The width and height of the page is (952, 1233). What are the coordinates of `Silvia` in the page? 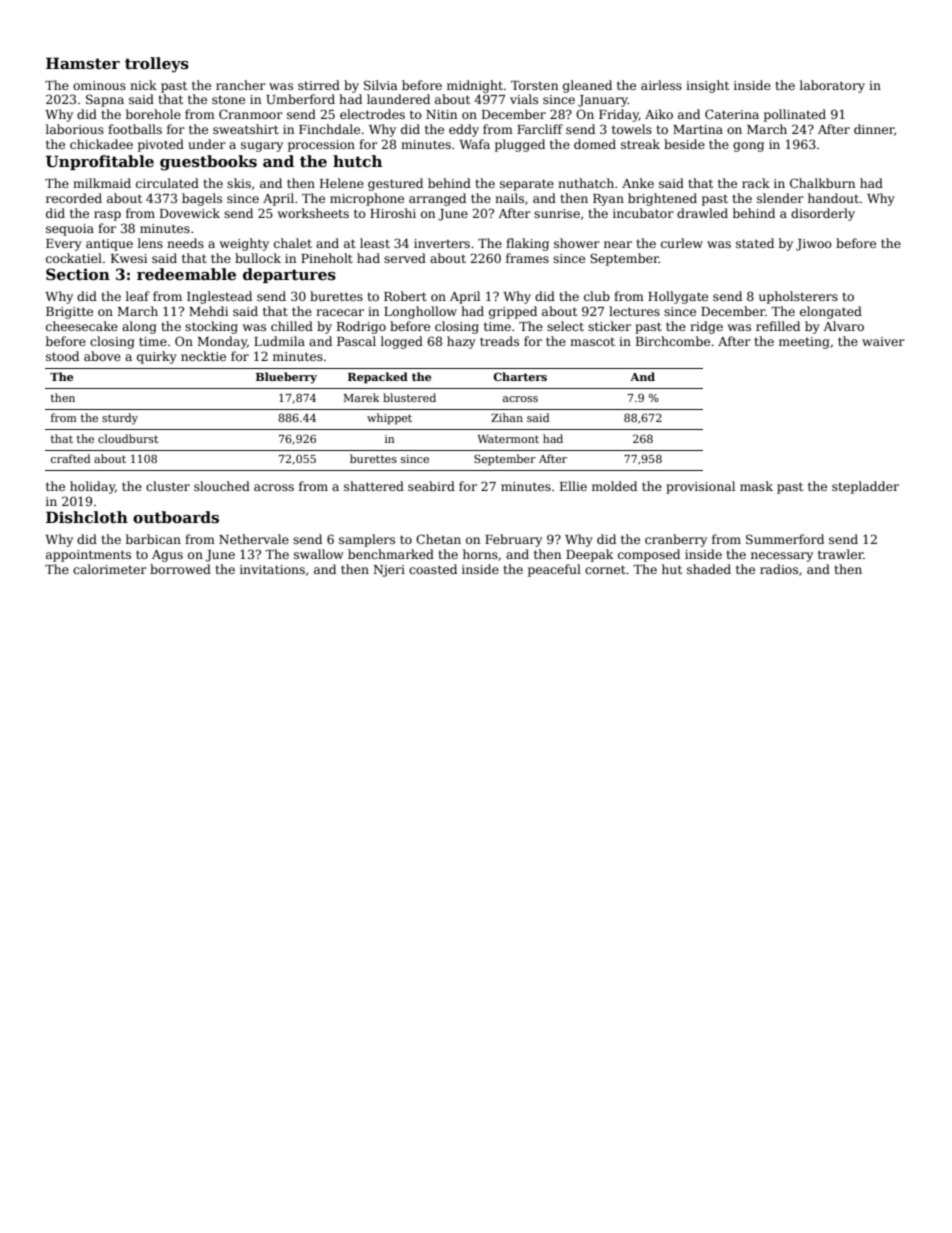 It's located at (381, 85).
